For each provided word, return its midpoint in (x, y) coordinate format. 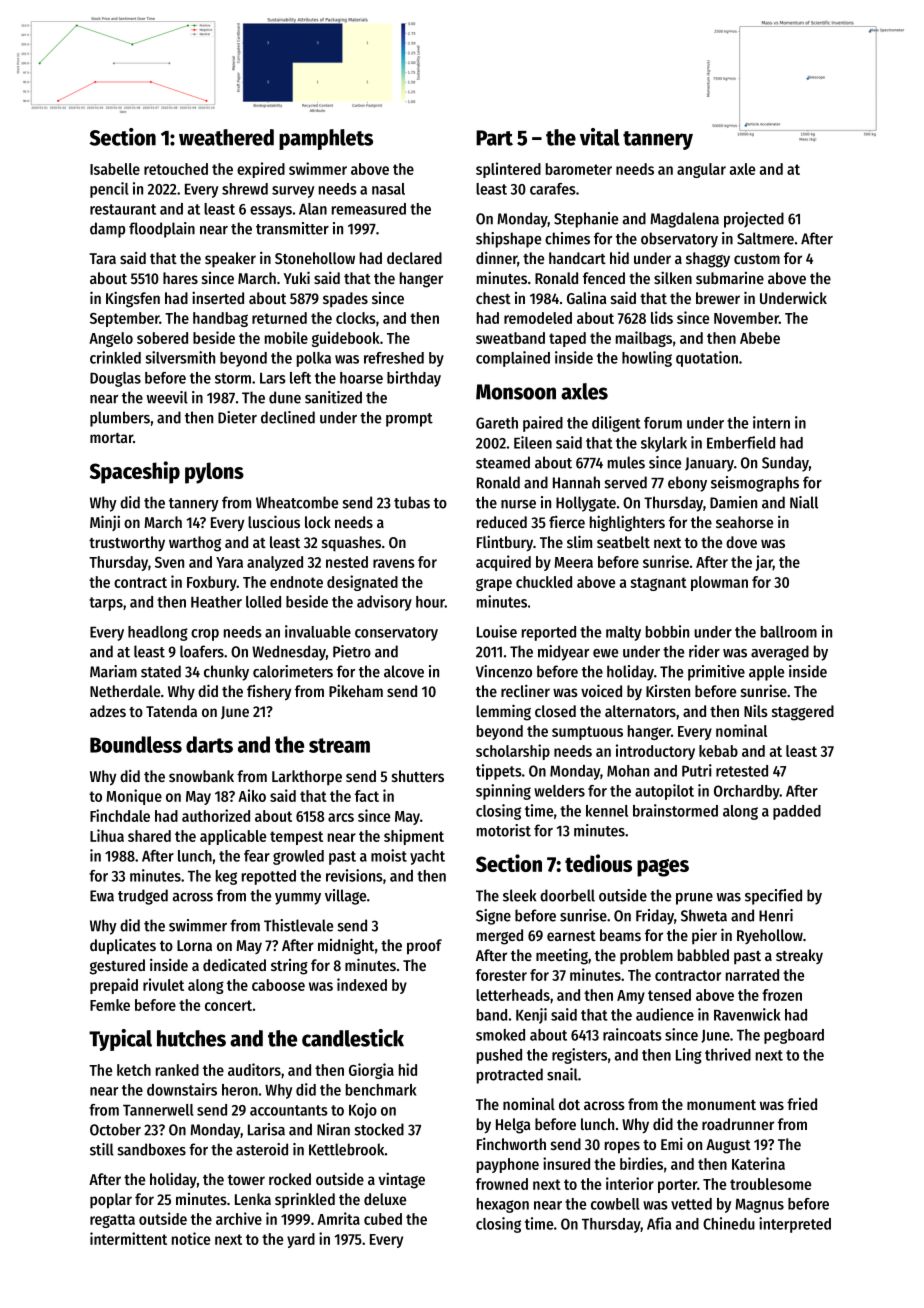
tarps (106, 604)
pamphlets (326, 139)
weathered (226, 137)
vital (600, 137)
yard (301, 1240)
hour (430, 602)
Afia (659, 1223)
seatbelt (623, 542)
